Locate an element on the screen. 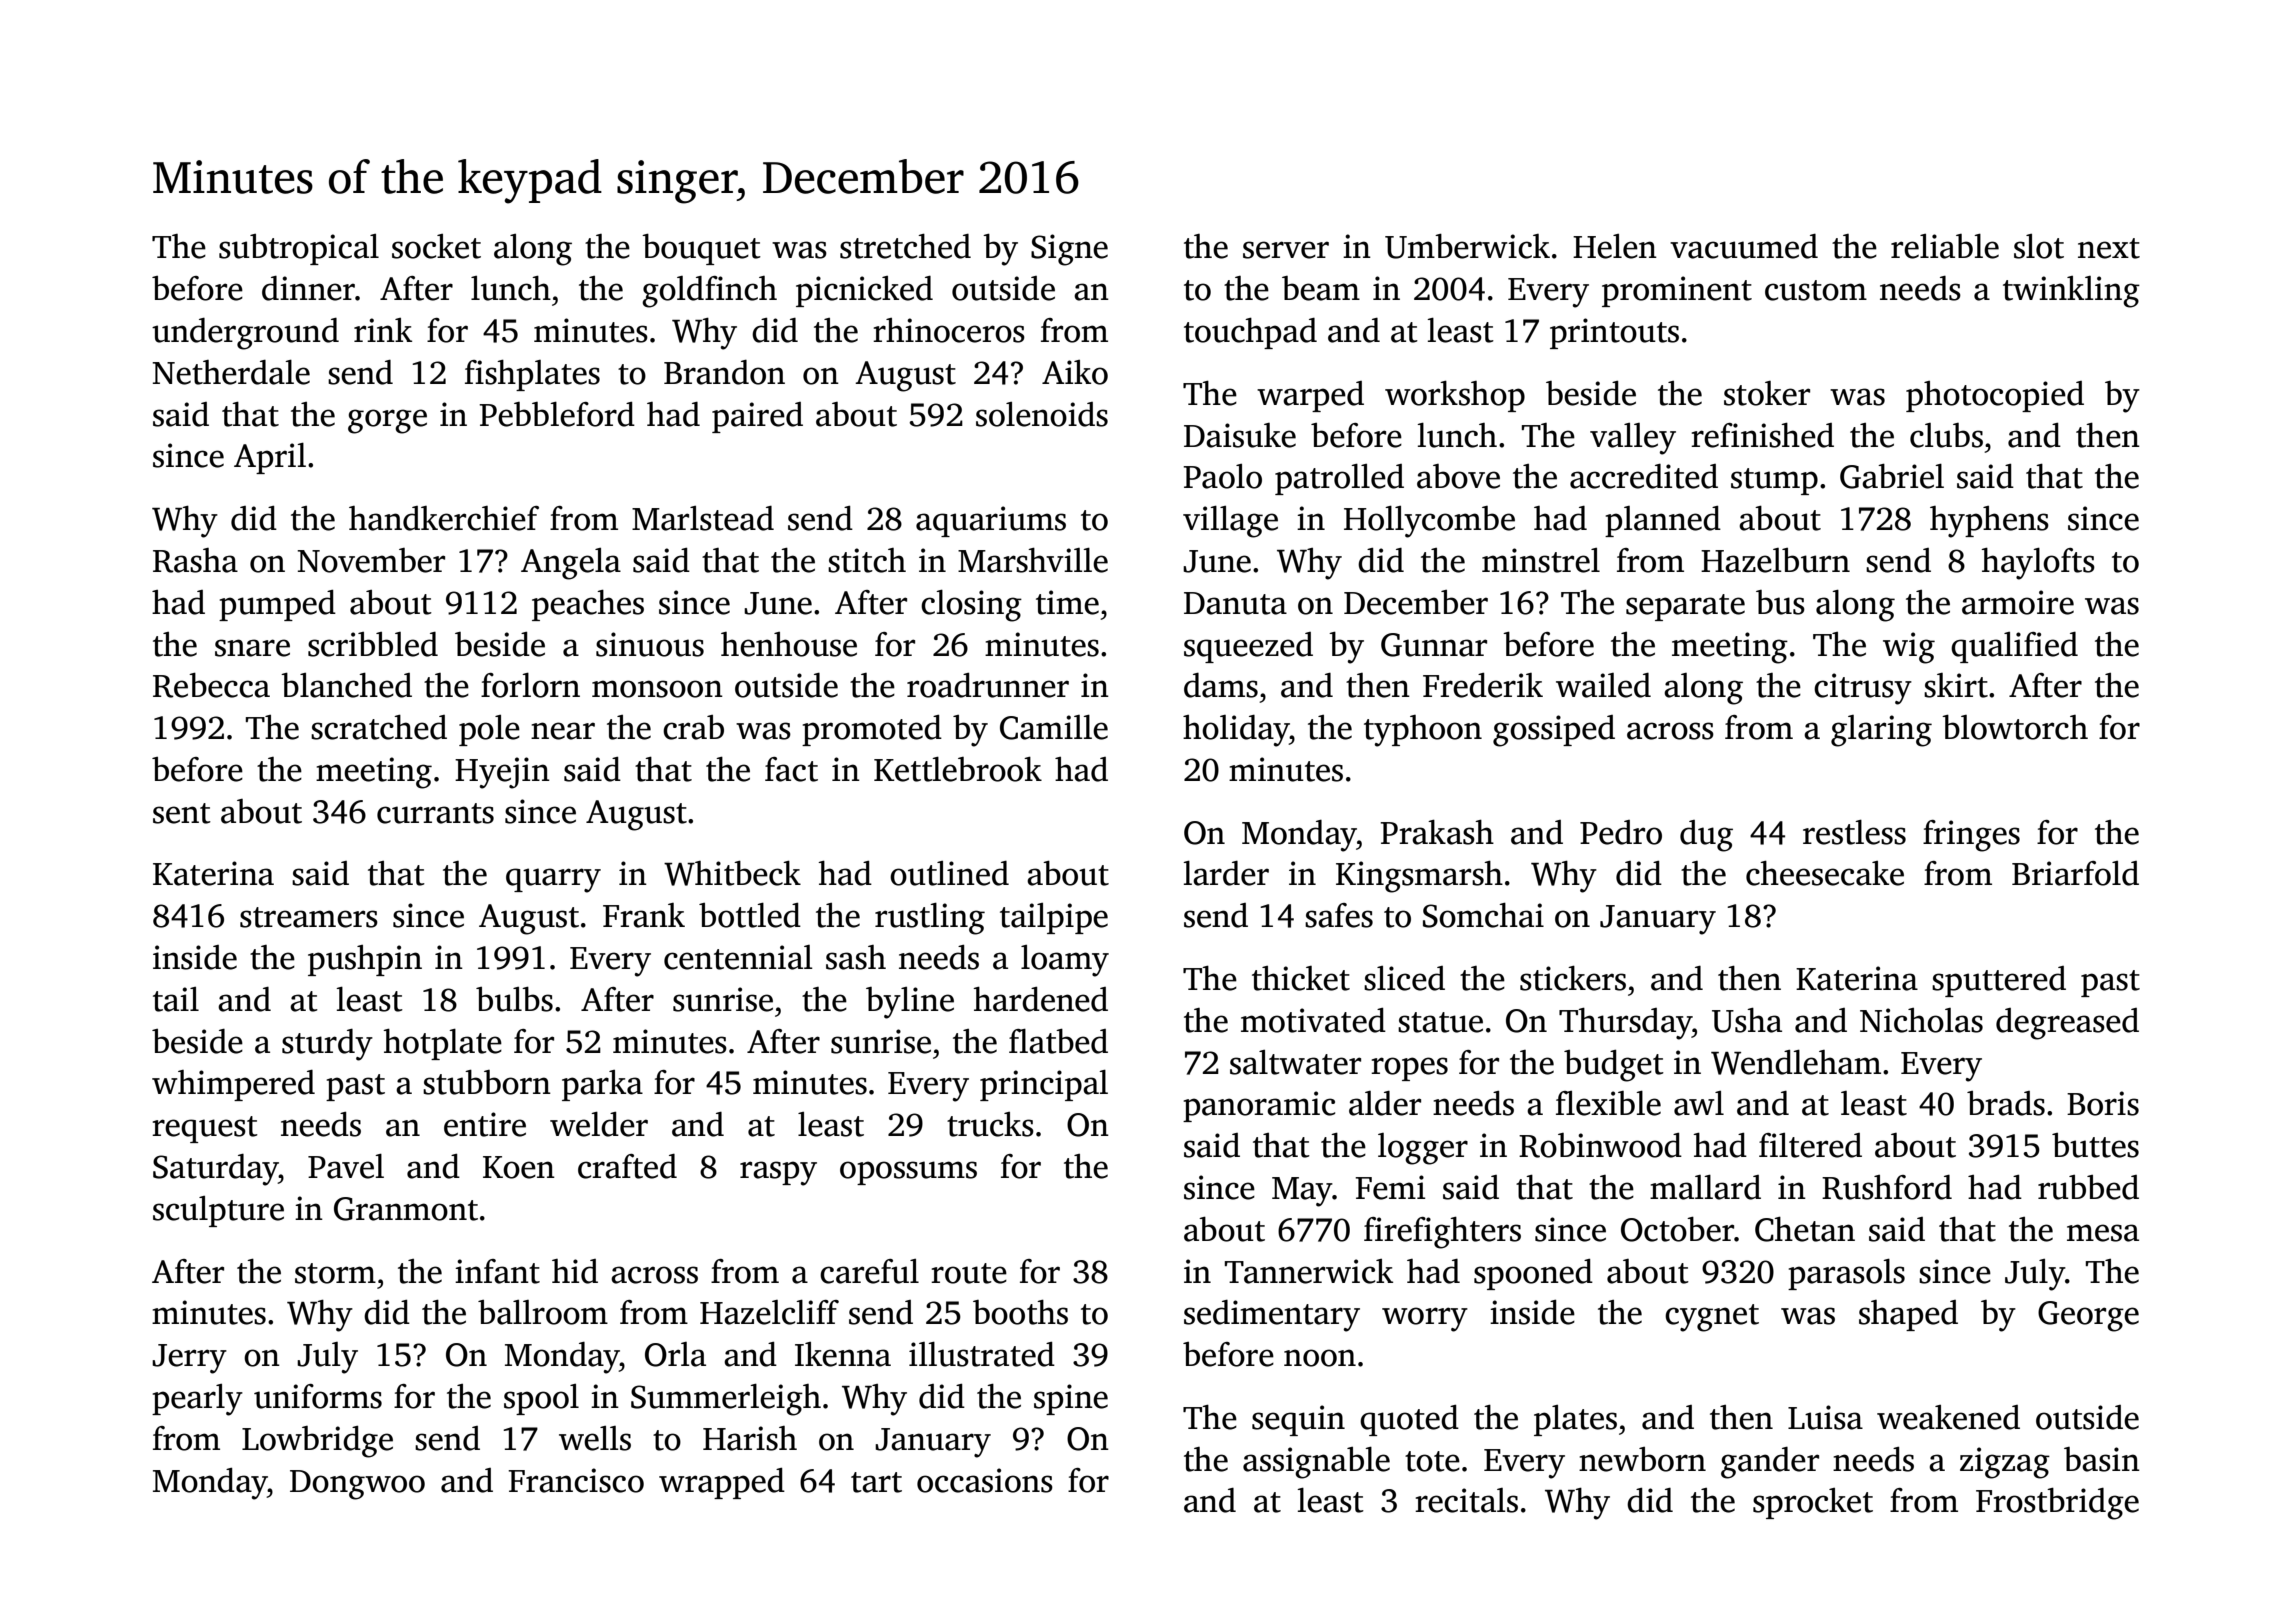 The height and width of the screenshot is (1620, 2292). Lowbridge is located at coordinates (317, 1442).
